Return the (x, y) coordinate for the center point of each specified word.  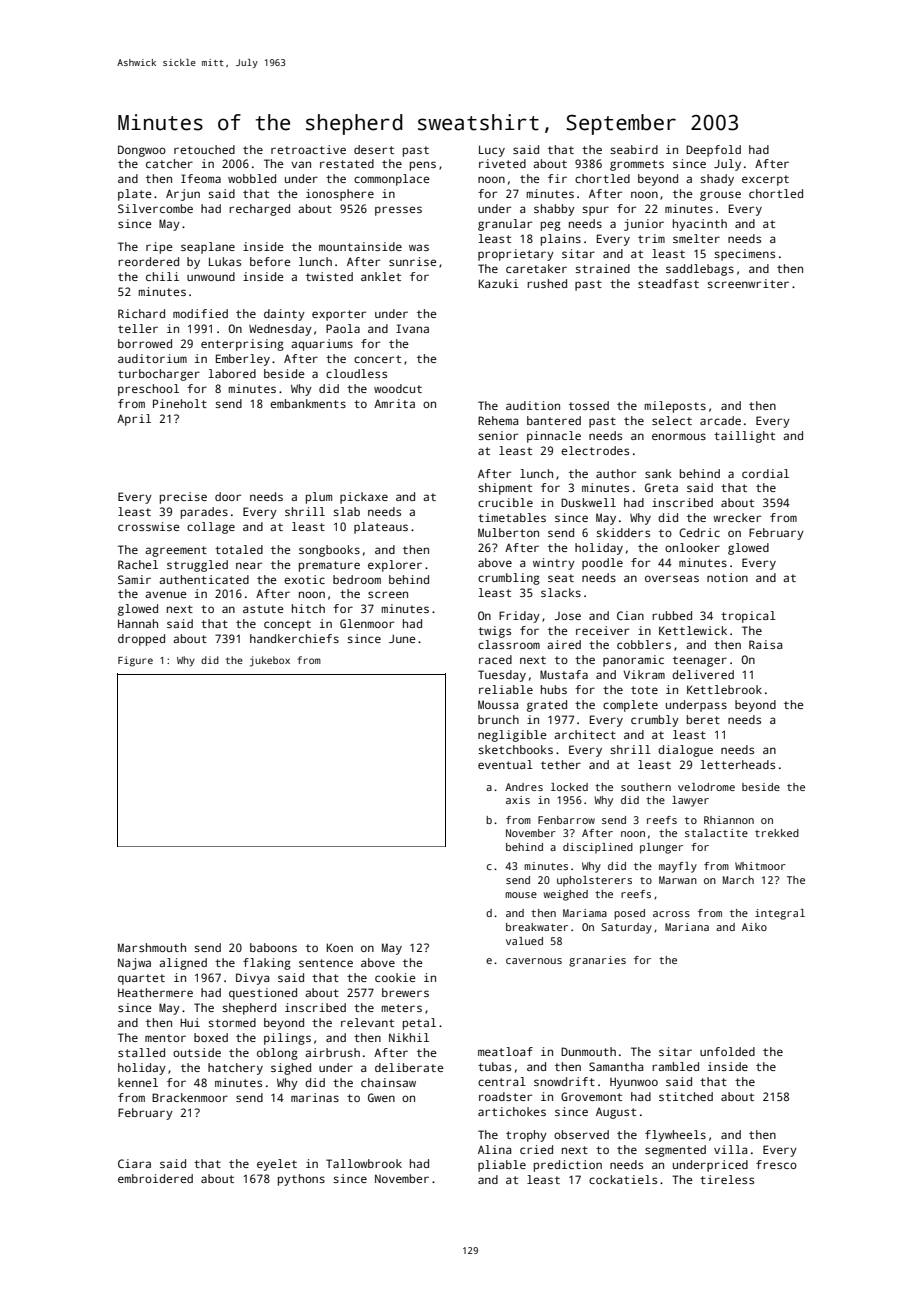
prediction (568, 1166)
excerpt (765, 180)
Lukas (225, 261)
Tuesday (502, 676)
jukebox (270, 661)
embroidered (155, 1178)
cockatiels (623, 1179)
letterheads (738, 764)
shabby (554, 210)
